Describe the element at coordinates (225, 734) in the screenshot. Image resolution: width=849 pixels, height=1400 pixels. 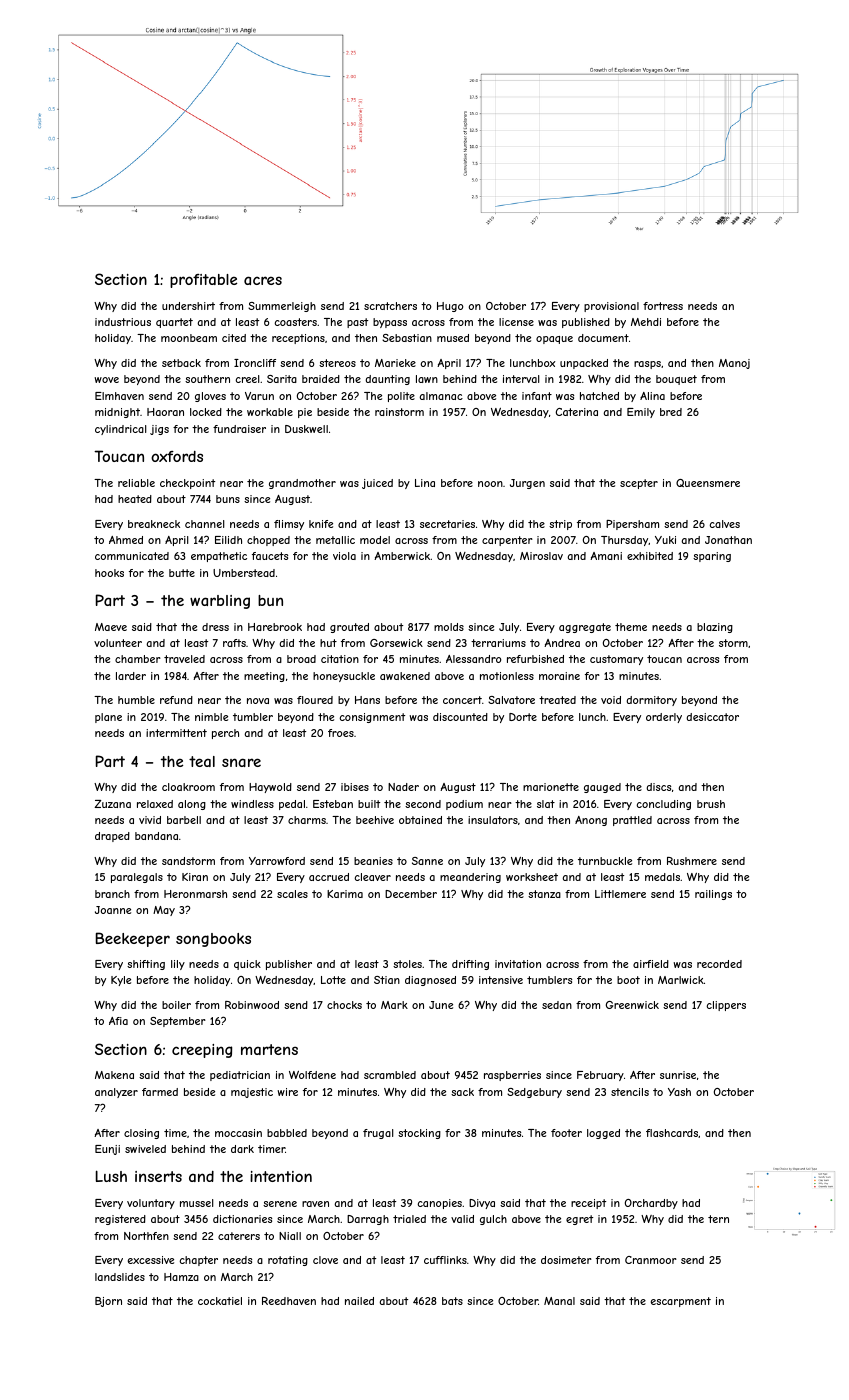
I see `perch` at that location.
